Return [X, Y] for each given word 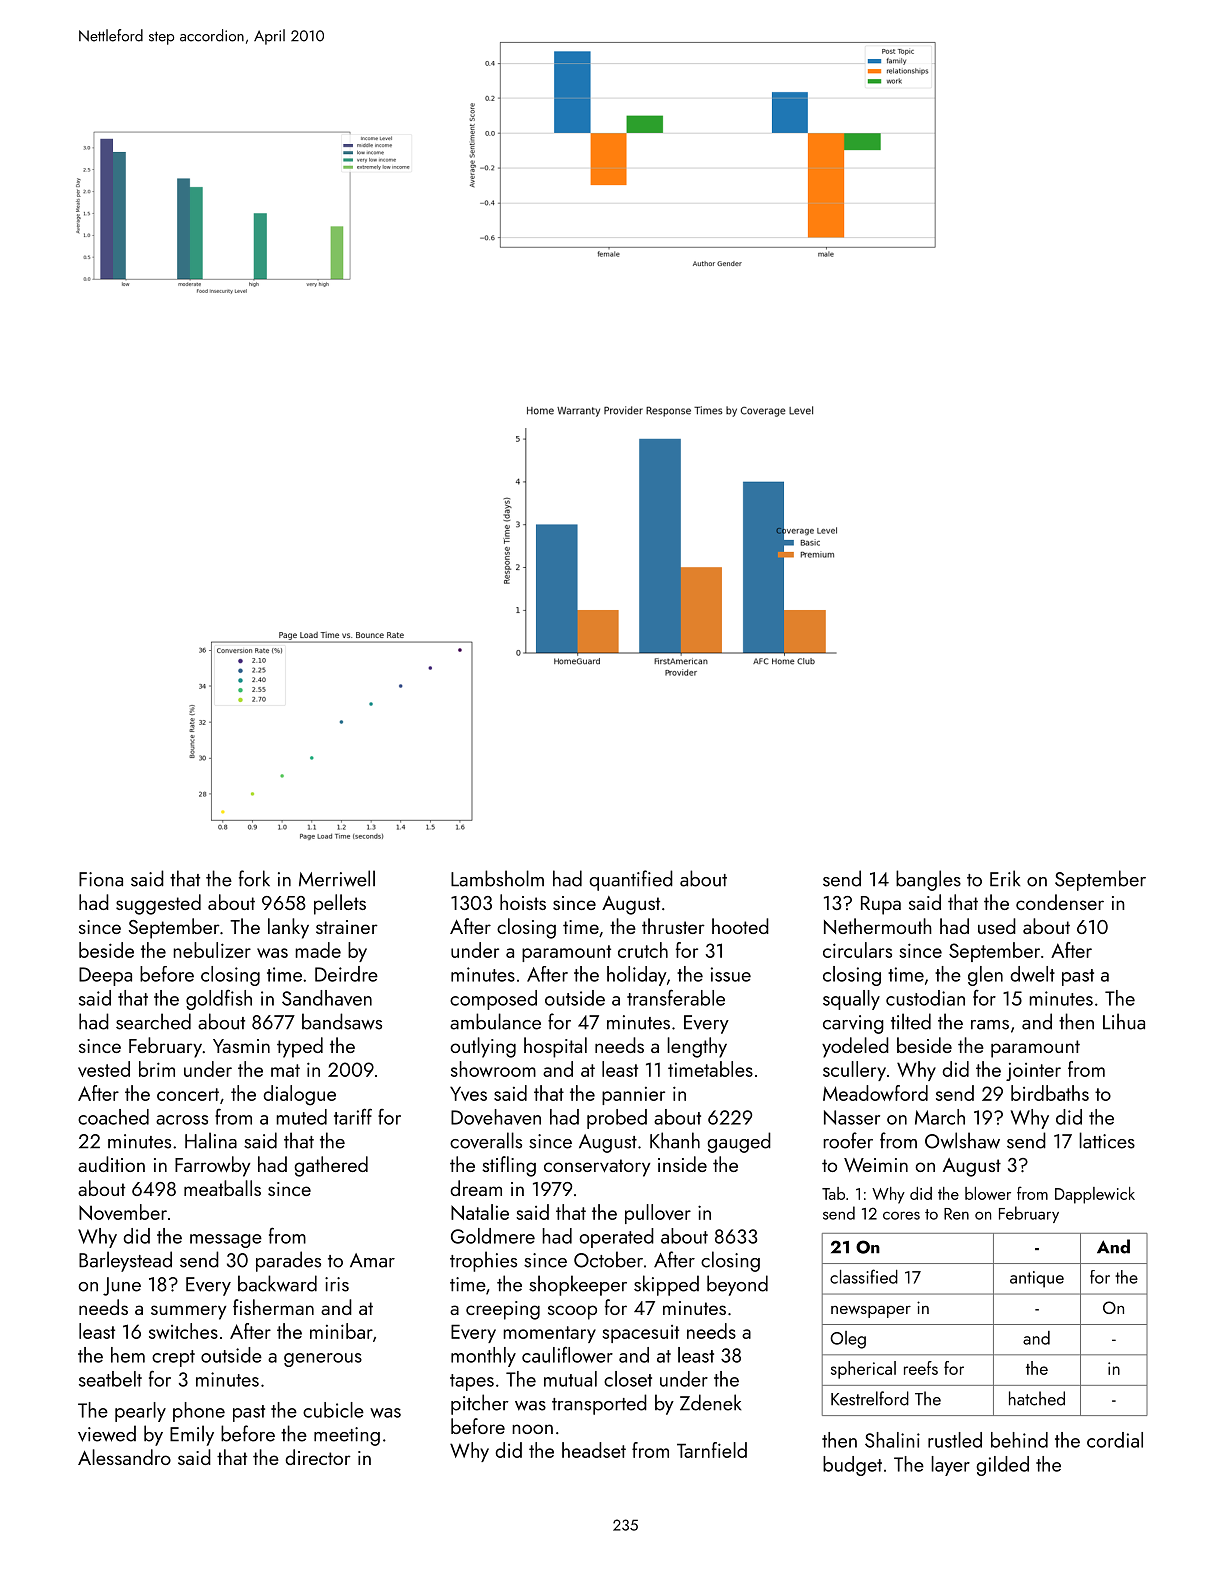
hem [128, 1355]
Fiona [101, 879]
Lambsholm [497, 878]
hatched [1037, 1398]
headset [594, 1450]
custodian [925, 998]
